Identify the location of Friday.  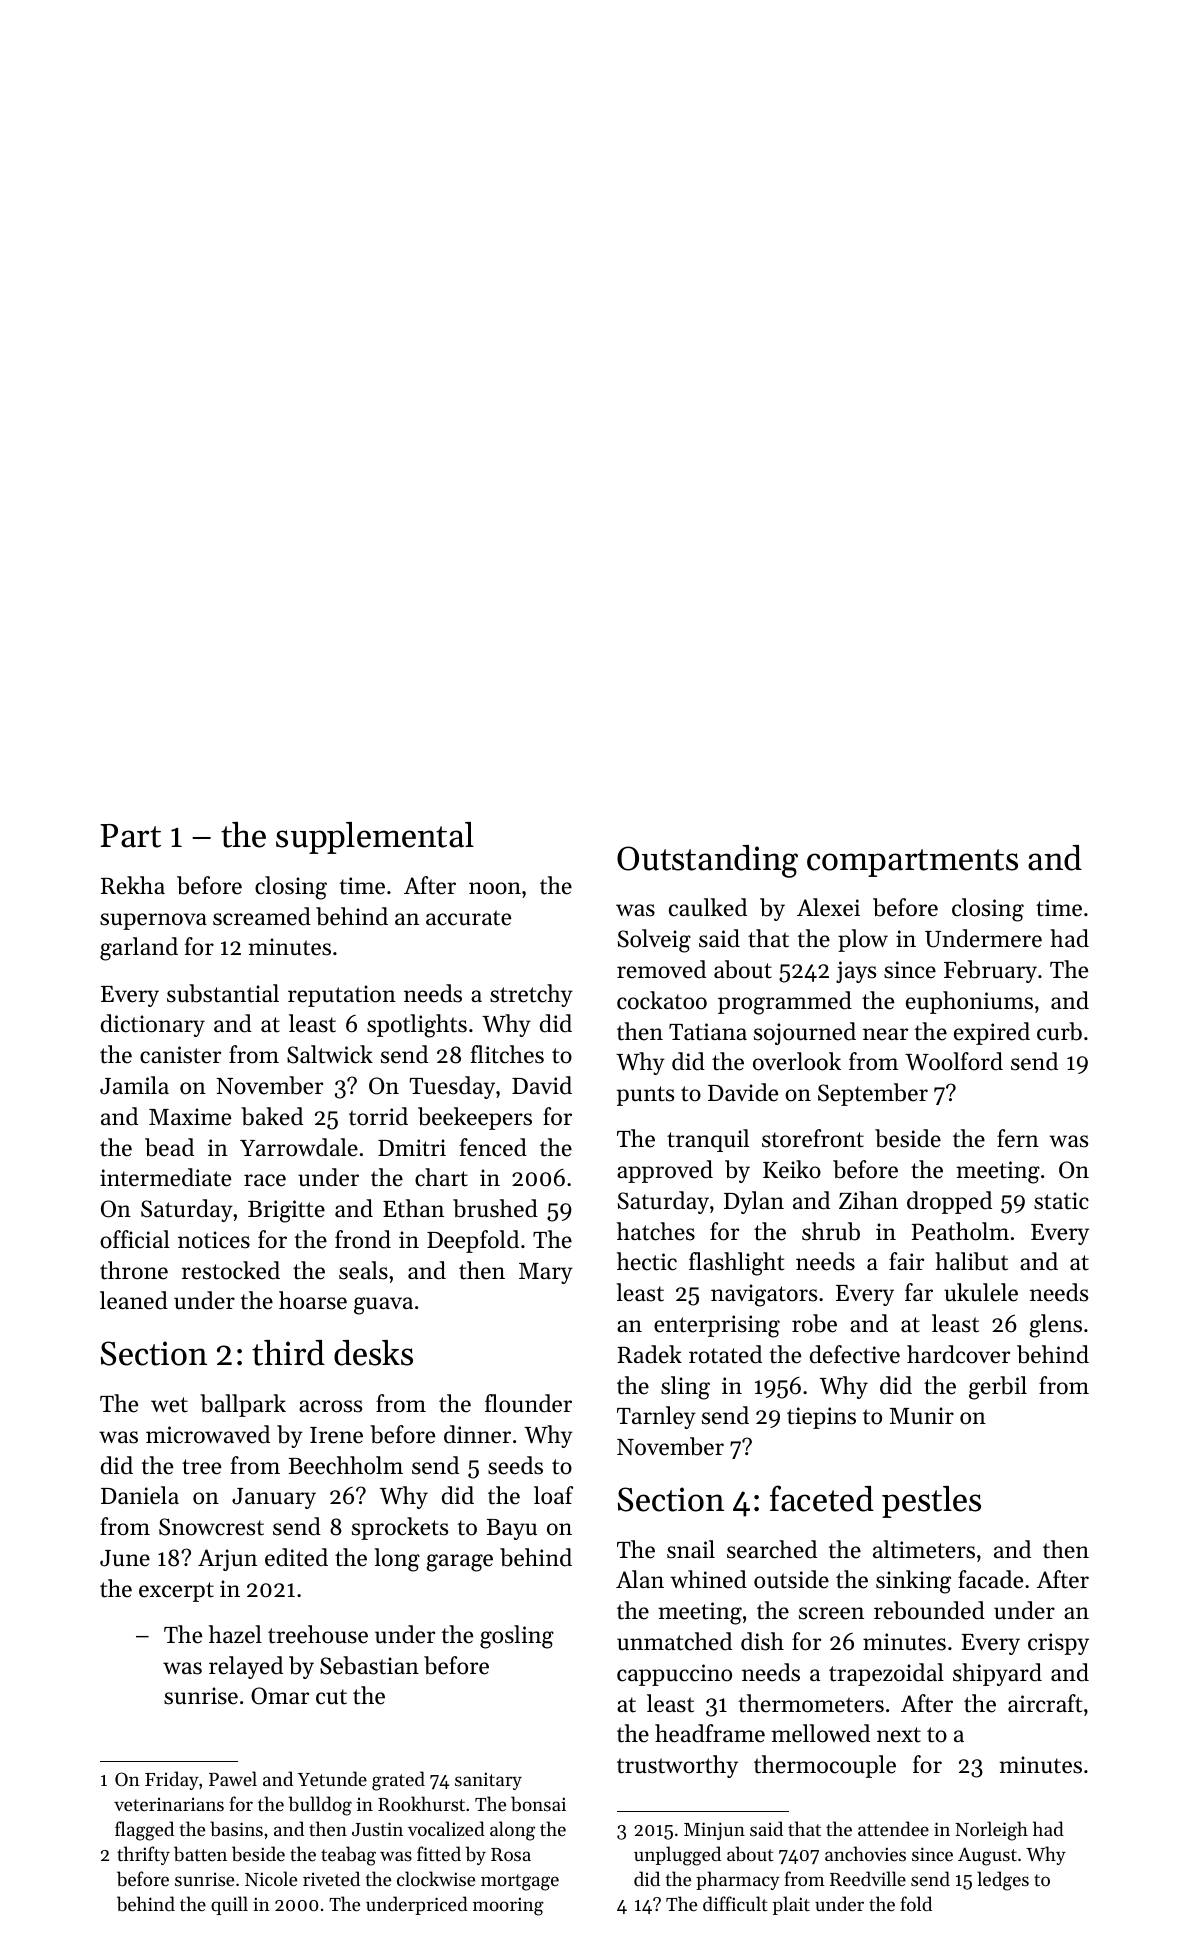
(172, 1780).
